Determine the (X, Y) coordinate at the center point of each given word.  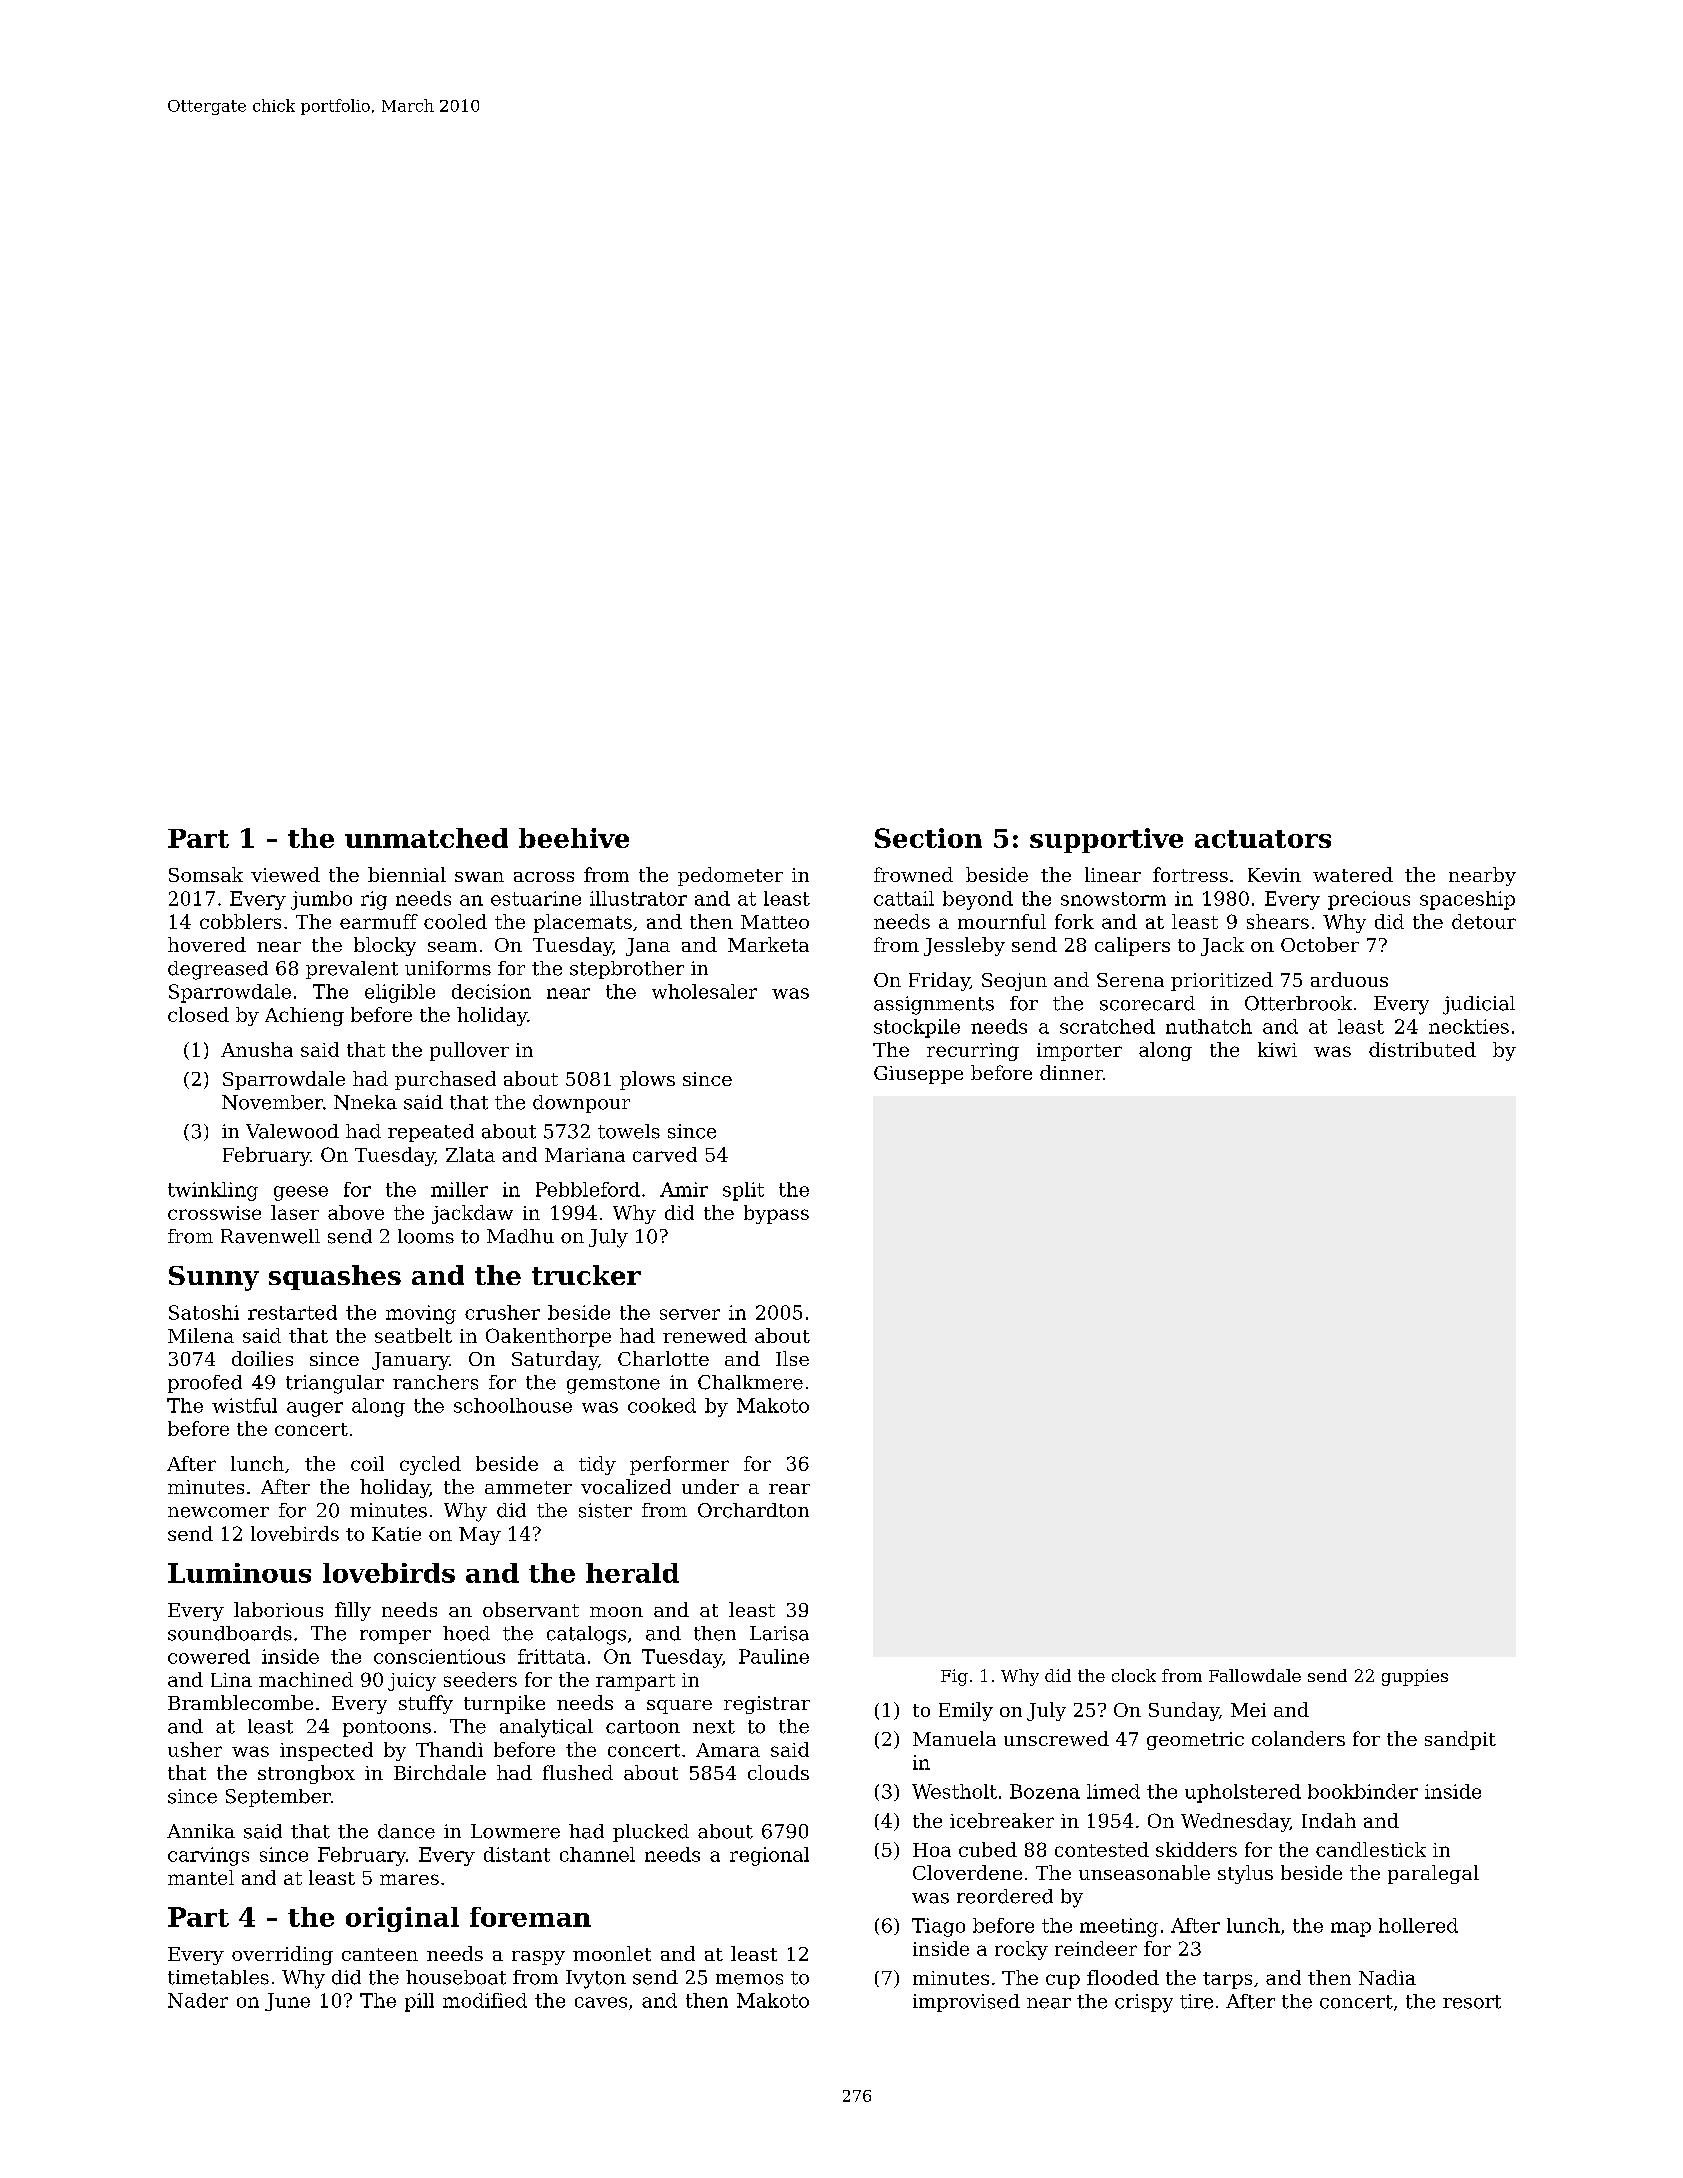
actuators (1263, 839)
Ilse (792, 1358)
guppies (1415, 1677)
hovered (207, 944)
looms (426, 1236)
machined (306, 1679)
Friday (939, 981)
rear (789, 1489)
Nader (198, 2000)
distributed (1422, 1049)
